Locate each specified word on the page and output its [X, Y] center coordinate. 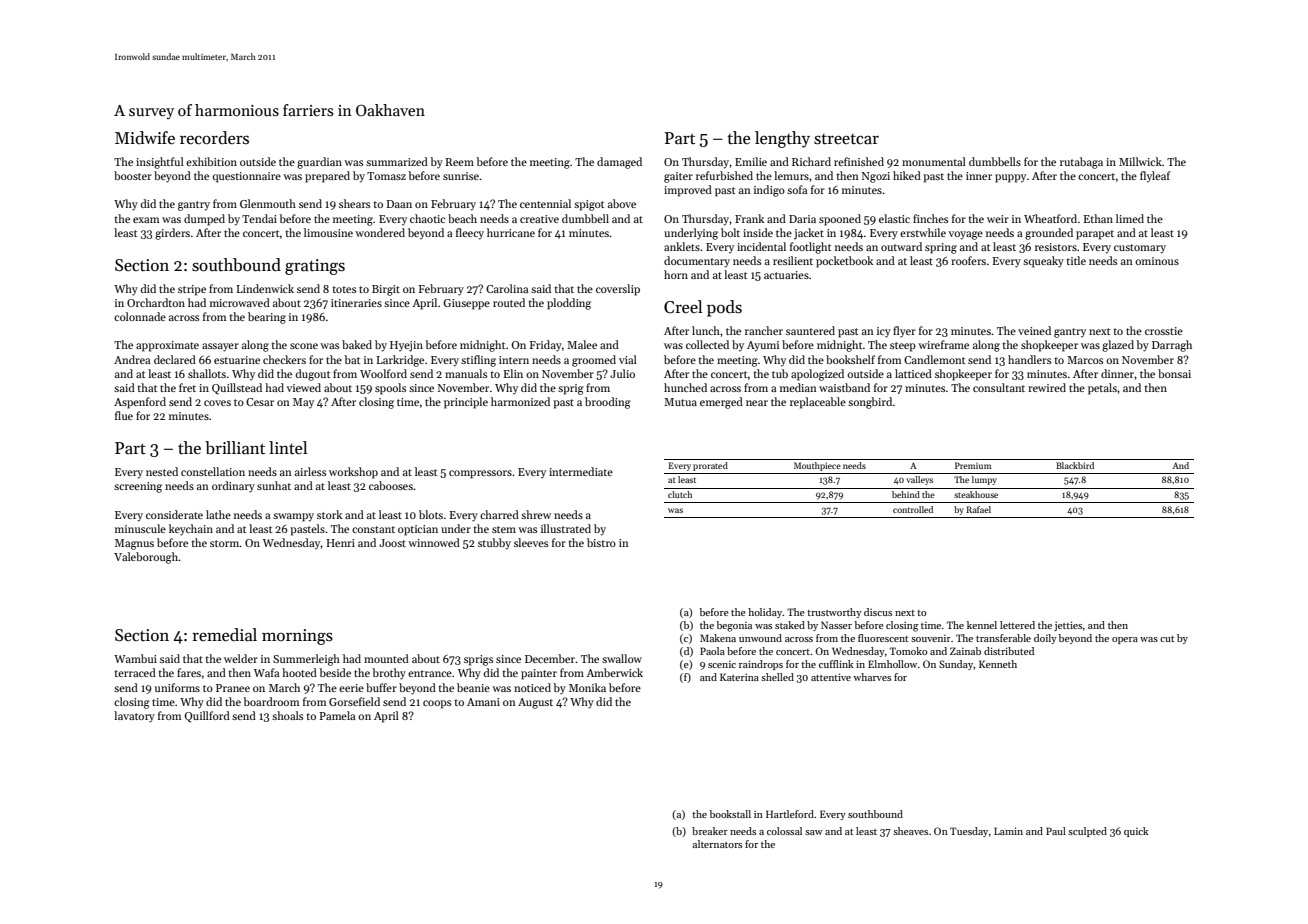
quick [1136, 832]
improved [688, 191]
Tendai [259, 218]
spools [390, 389]
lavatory [134, 717]
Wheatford [1050, 218]
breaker [710, 831]
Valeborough [146, 558]
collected [707, 344]
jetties [1068, 626]
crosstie [1164, 331]
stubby [494, 544]
